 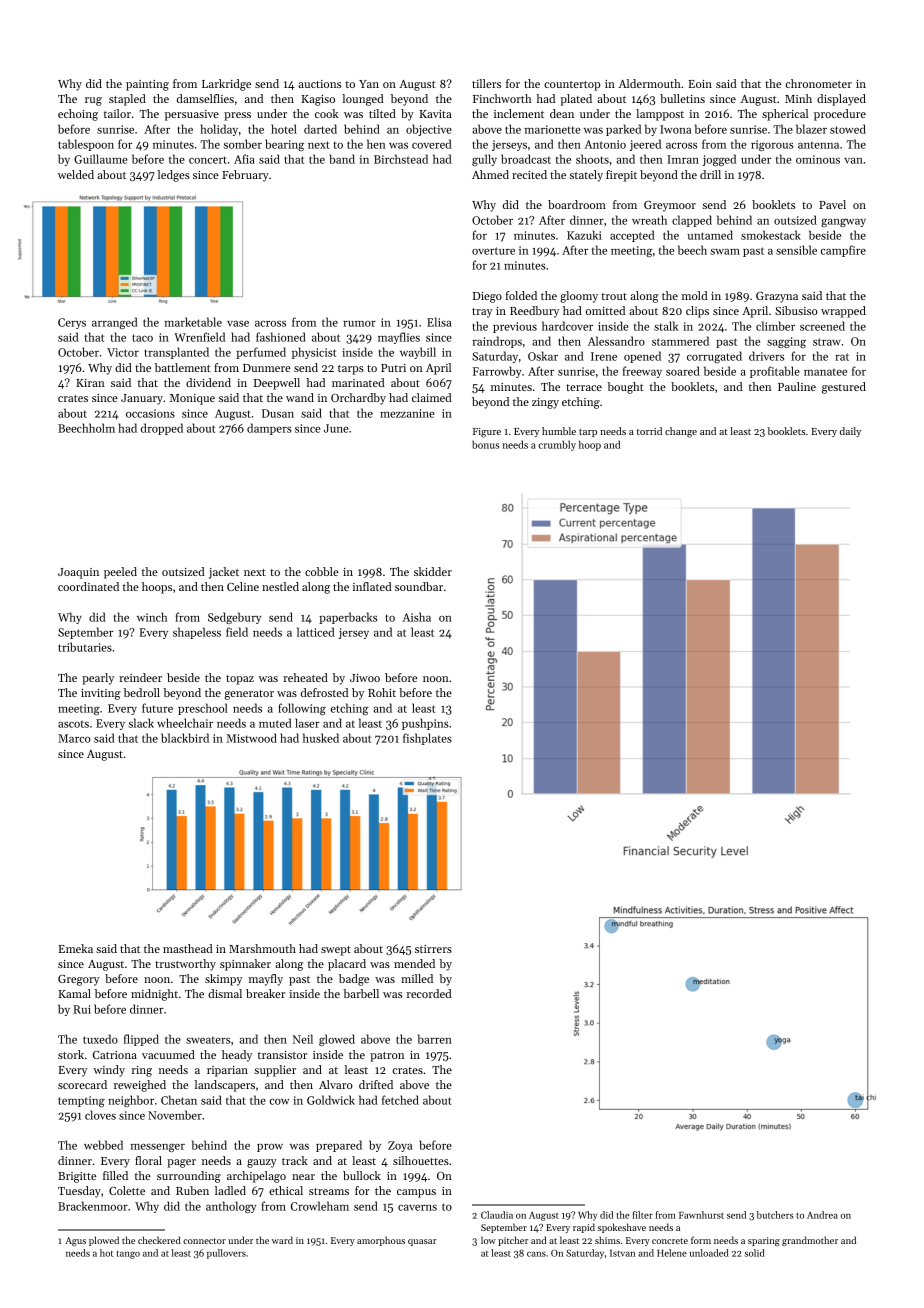 What do you see at coordinates (71, 1054) in the image?
I see `stork` at bounding box center [71, 1054].
